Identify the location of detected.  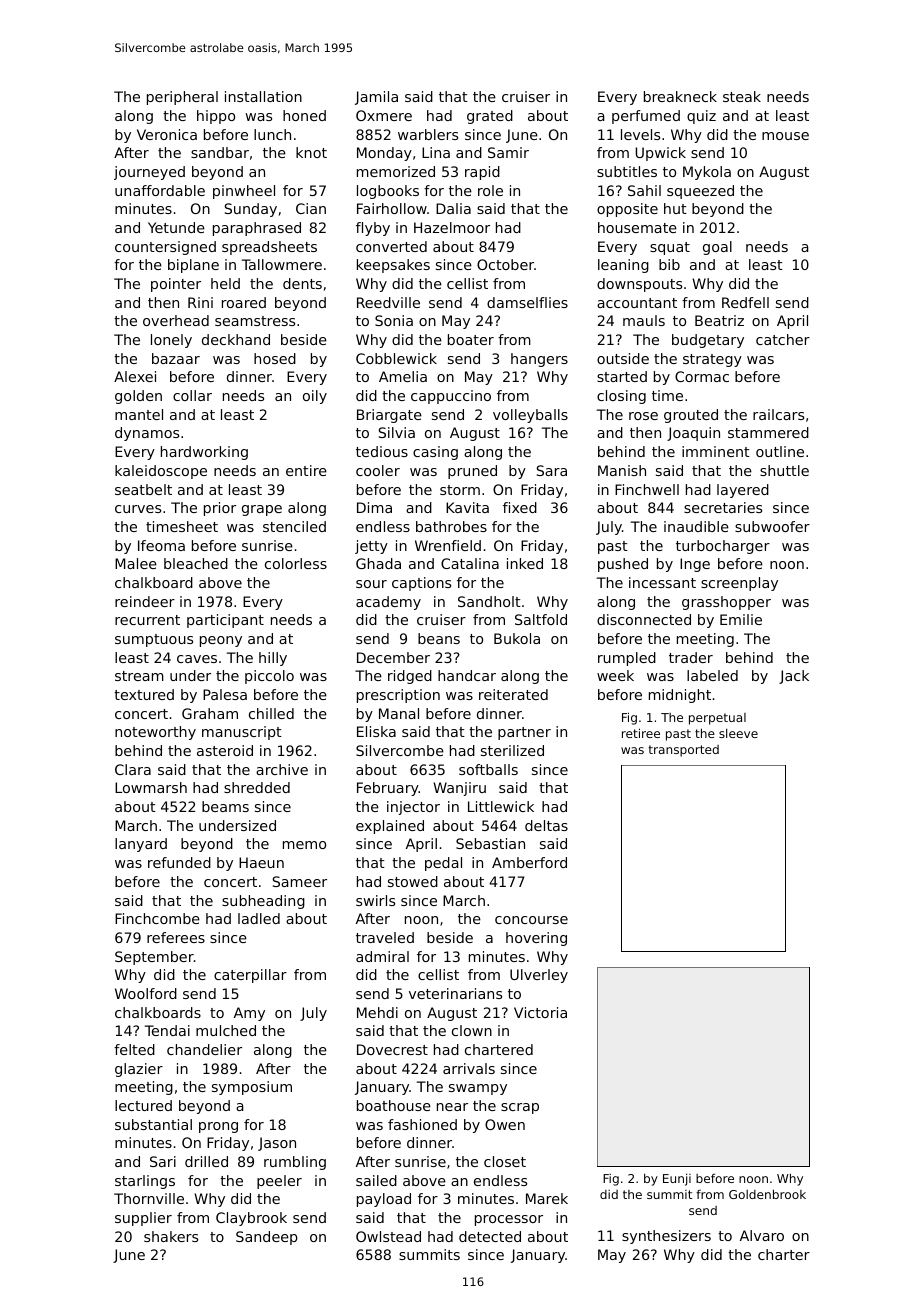
(490, 1236).
